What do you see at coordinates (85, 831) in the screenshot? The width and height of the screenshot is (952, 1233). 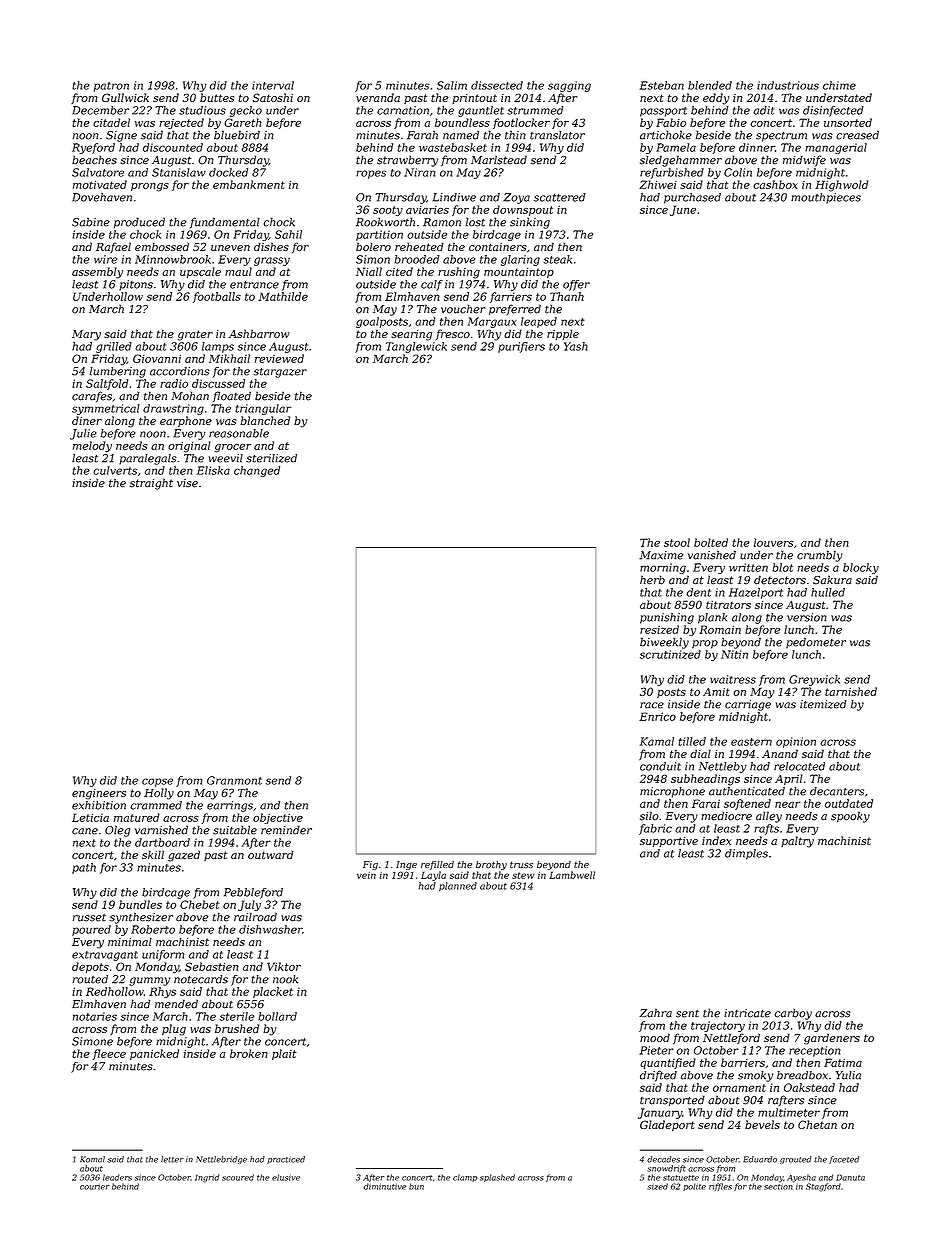 I see `cane` at bounding box center [85, 831].
